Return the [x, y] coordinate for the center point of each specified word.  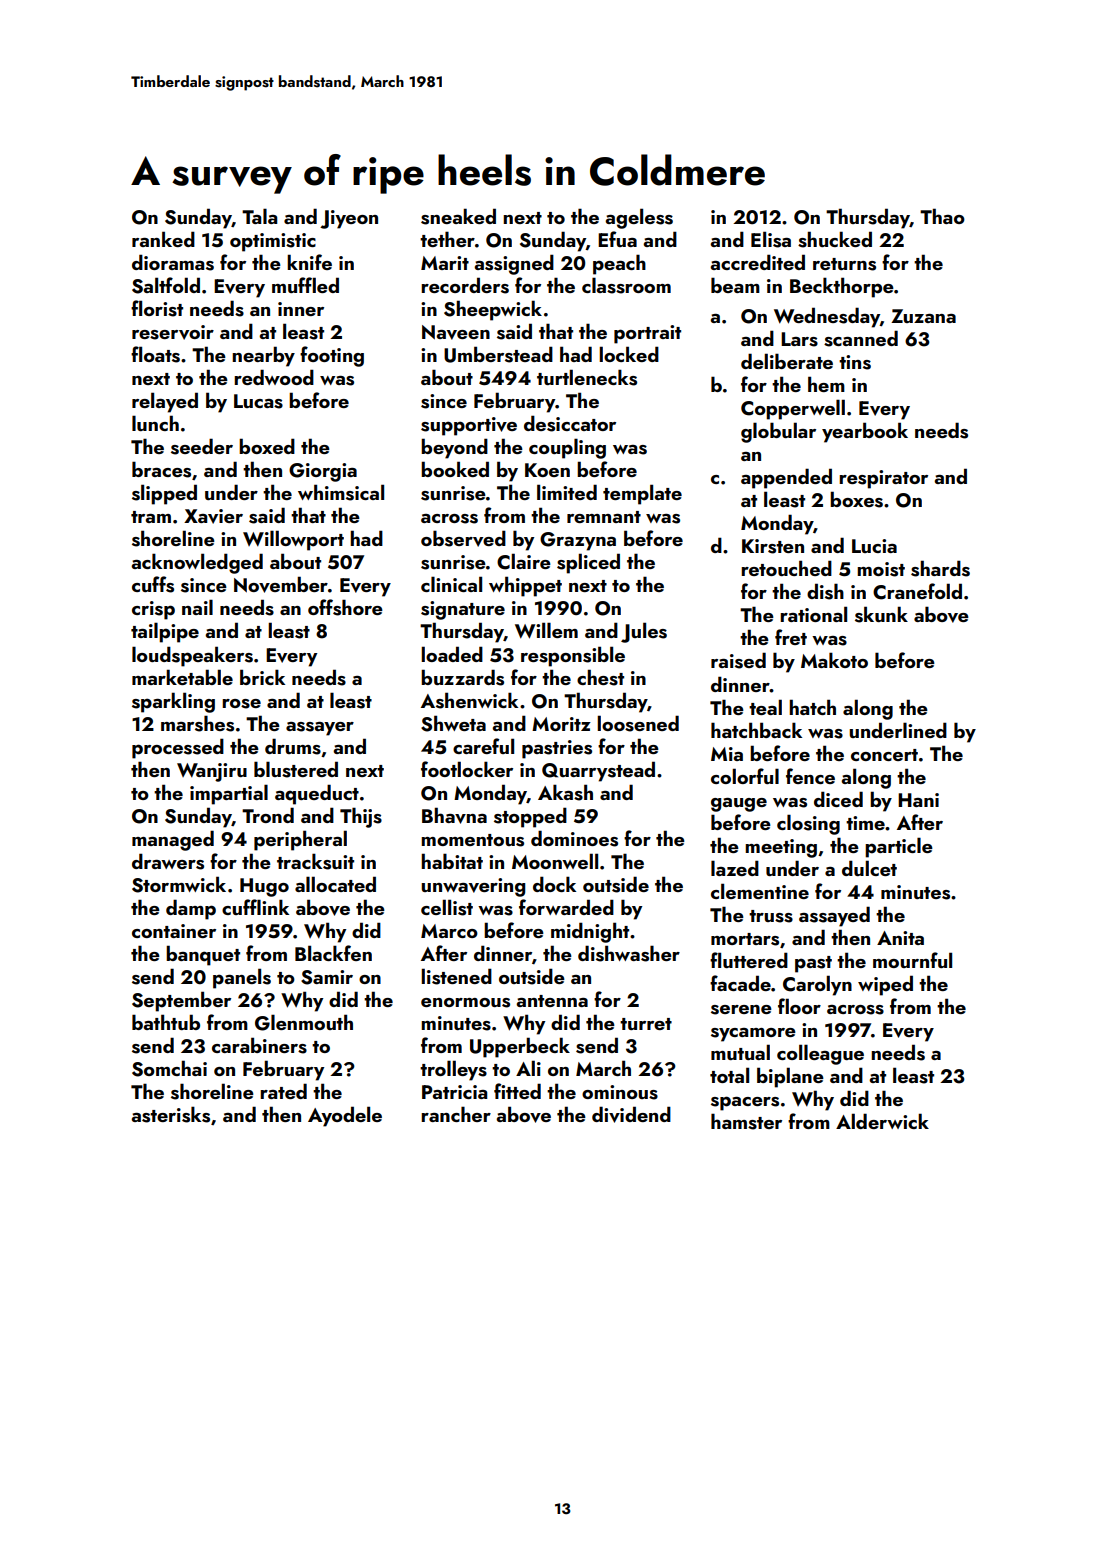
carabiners [259, 1045]
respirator [883, 479]
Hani [918, 800]
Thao [942, 216]
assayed [834, 916]
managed [173, 840]
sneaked [458, 216]
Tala [259, 216]
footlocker [467, 769]
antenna [552, 1001]
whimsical [341, 492]
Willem [546, 630]
